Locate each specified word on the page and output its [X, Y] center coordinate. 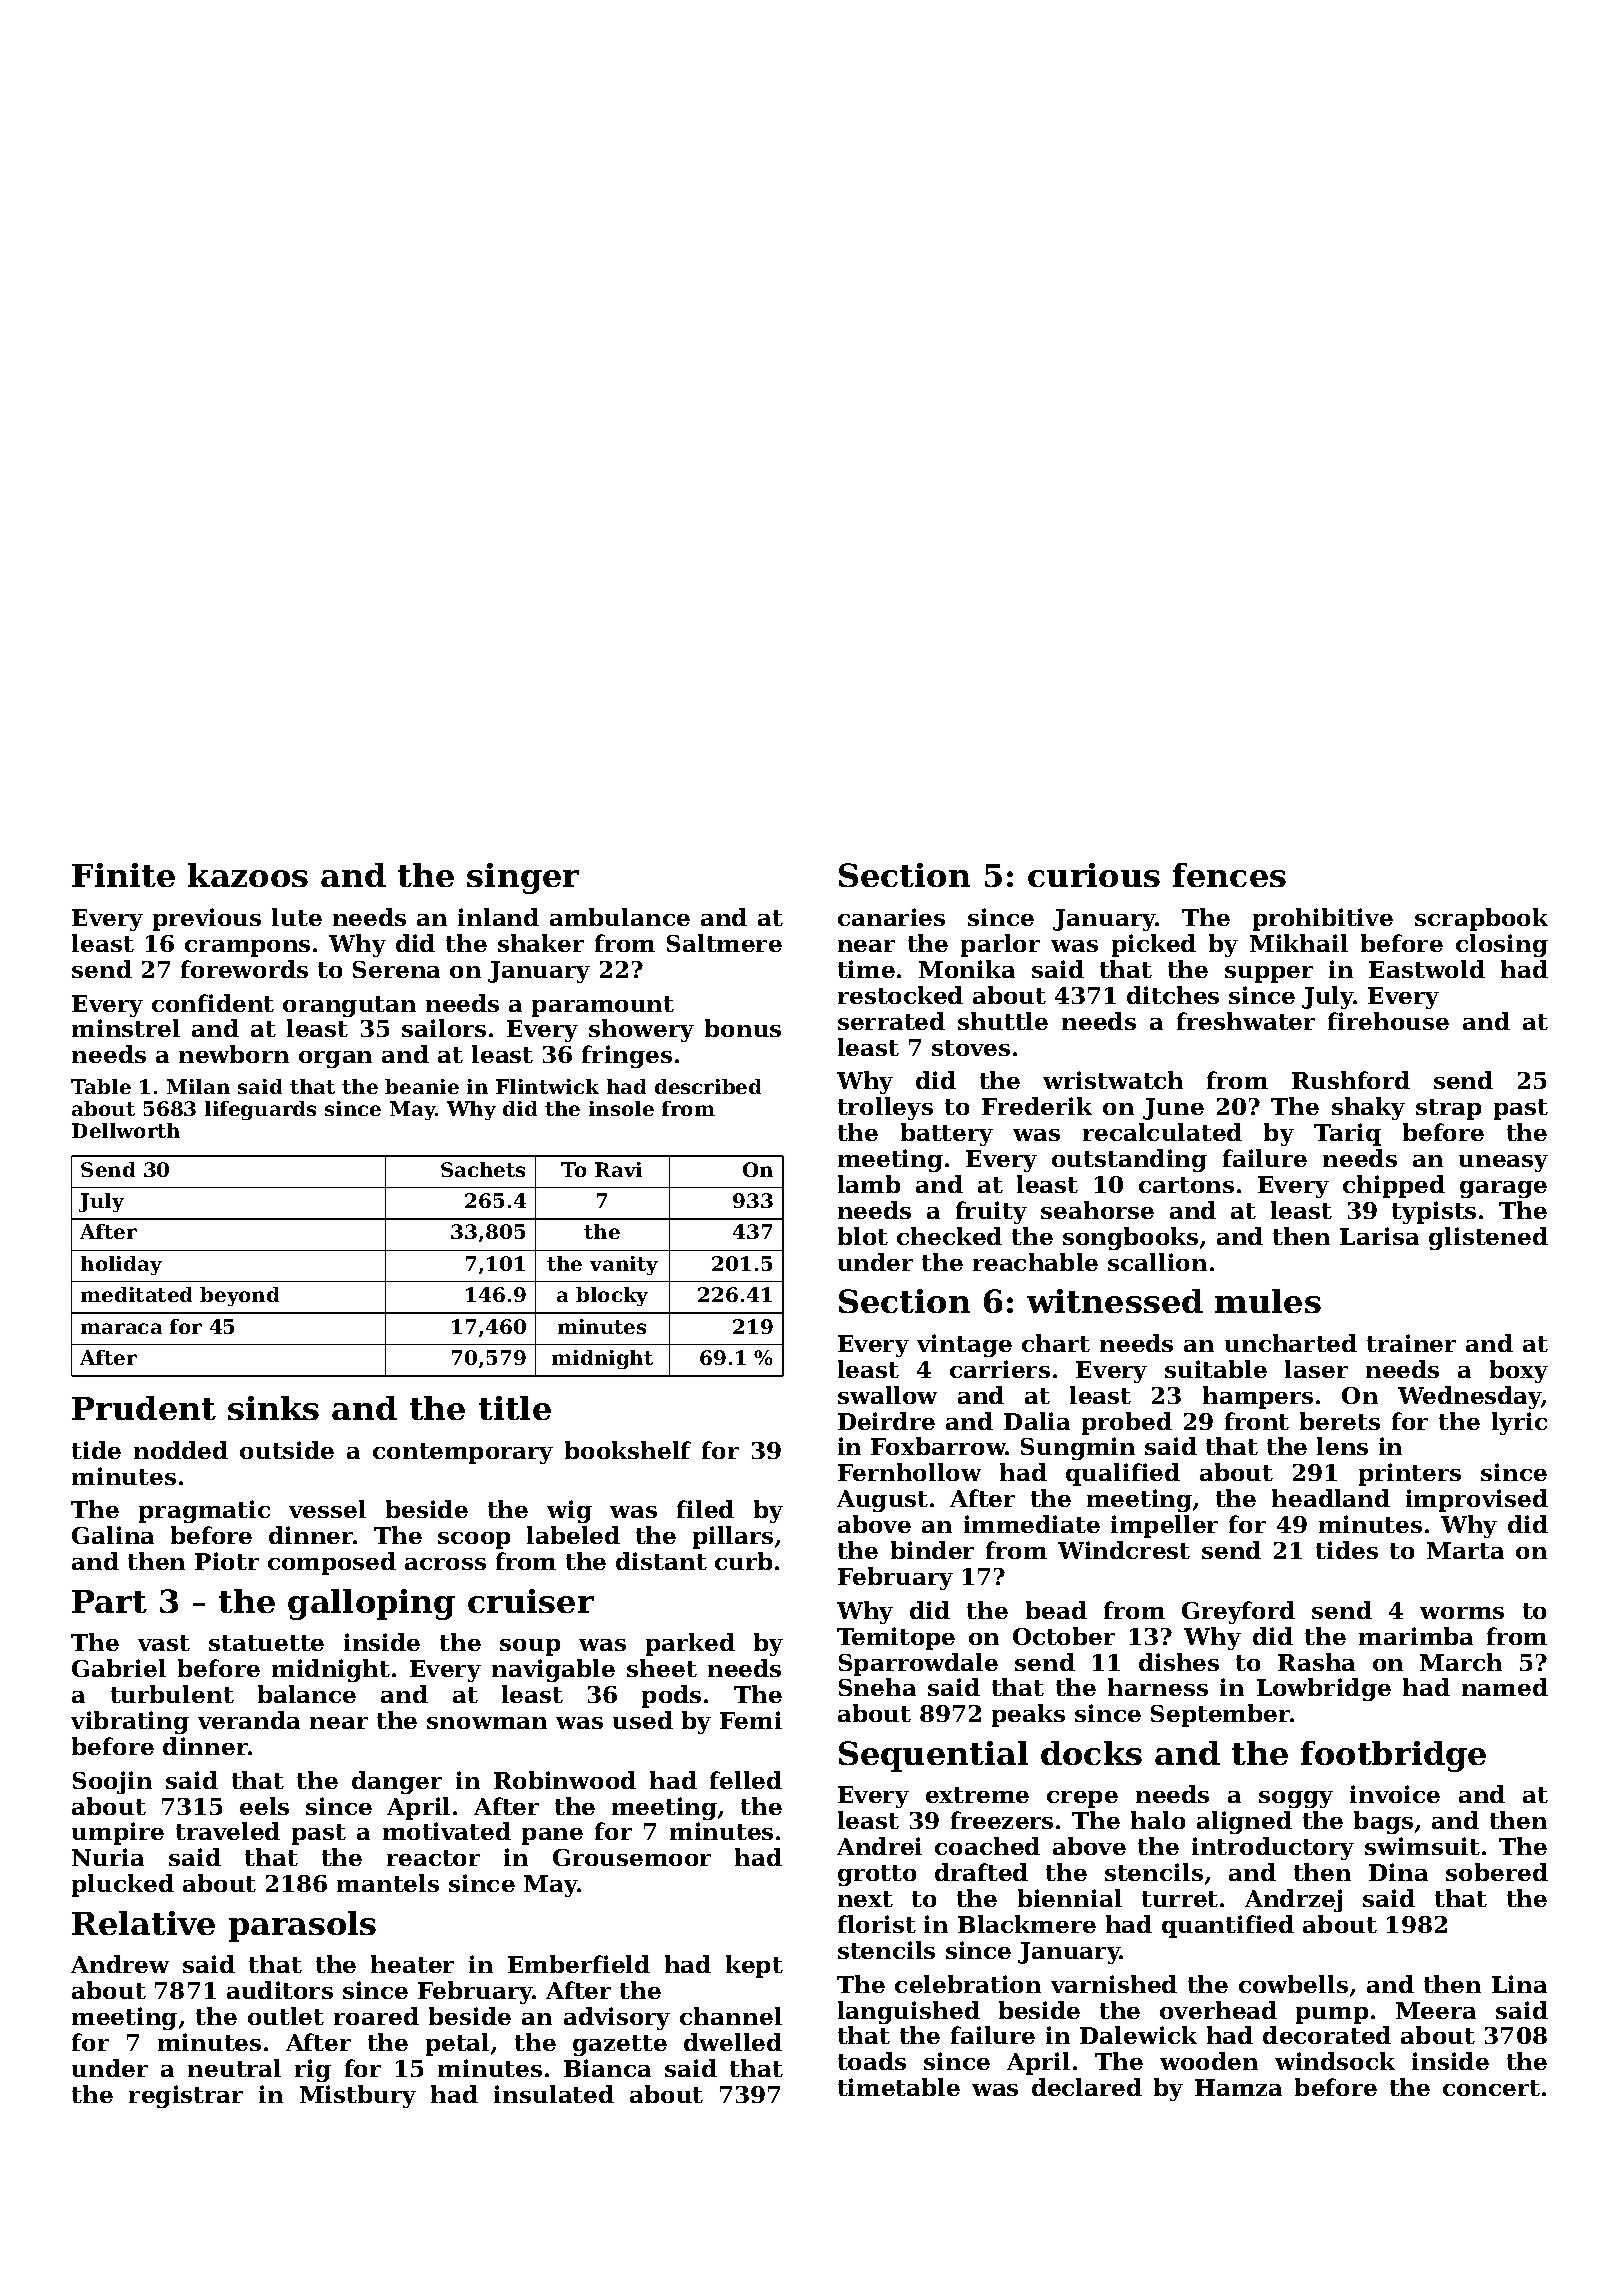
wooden [1209, 2061]
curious [1094, 875]
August [882, 1501]
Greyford [1238, 1612]
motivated [447, 1831]
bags [1383, 1822]
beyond [239, 1296]
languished [909, 2012]
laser [1316, 1369]
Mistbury [358, 2096]
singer [523, 878]
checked [949, 1236]
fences [1229, 875]
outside [287, 1450]
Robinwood [565, 1780]
